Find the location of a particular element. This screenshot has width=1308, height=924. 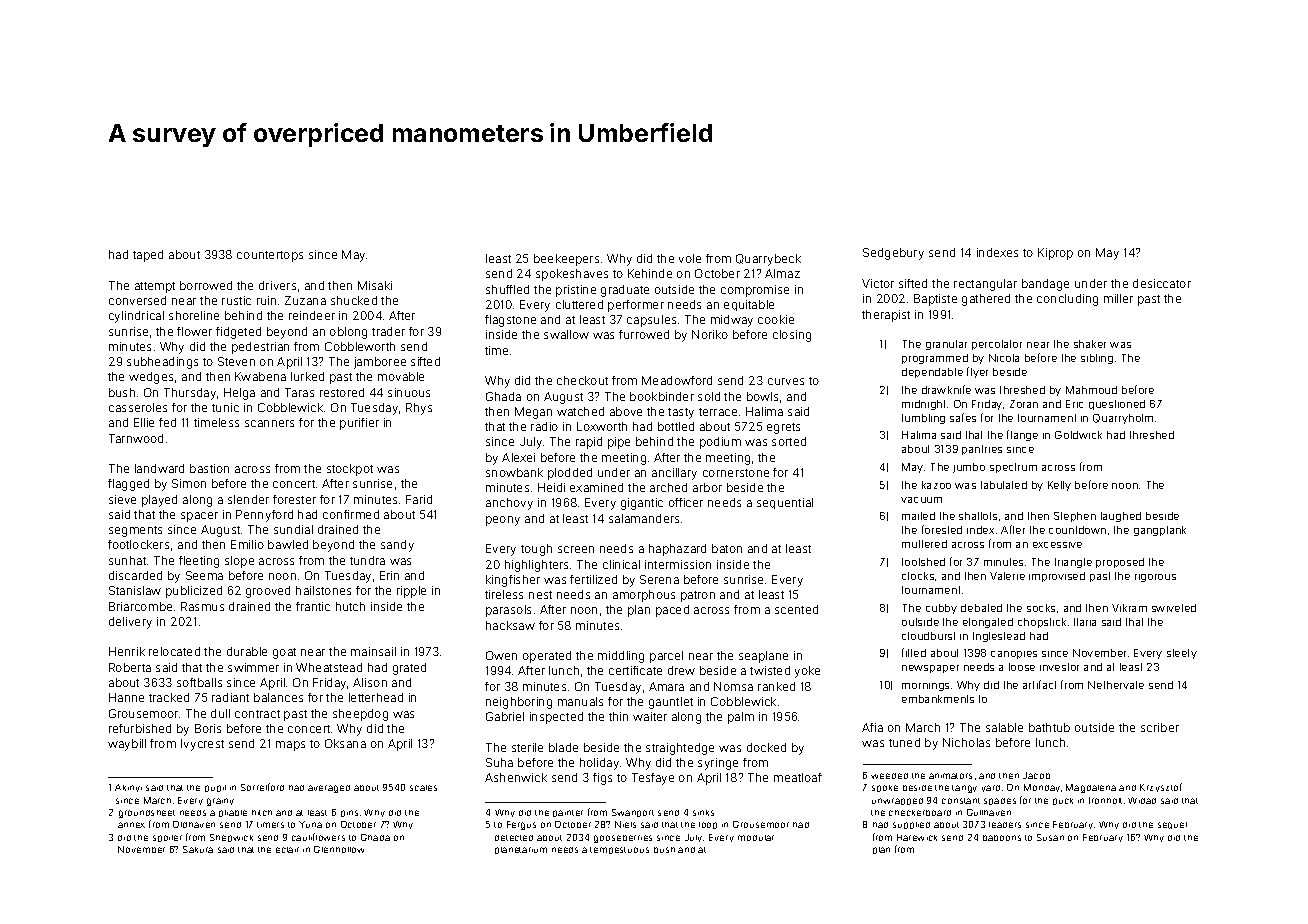

ruin is located at coordinates (266, 300).
